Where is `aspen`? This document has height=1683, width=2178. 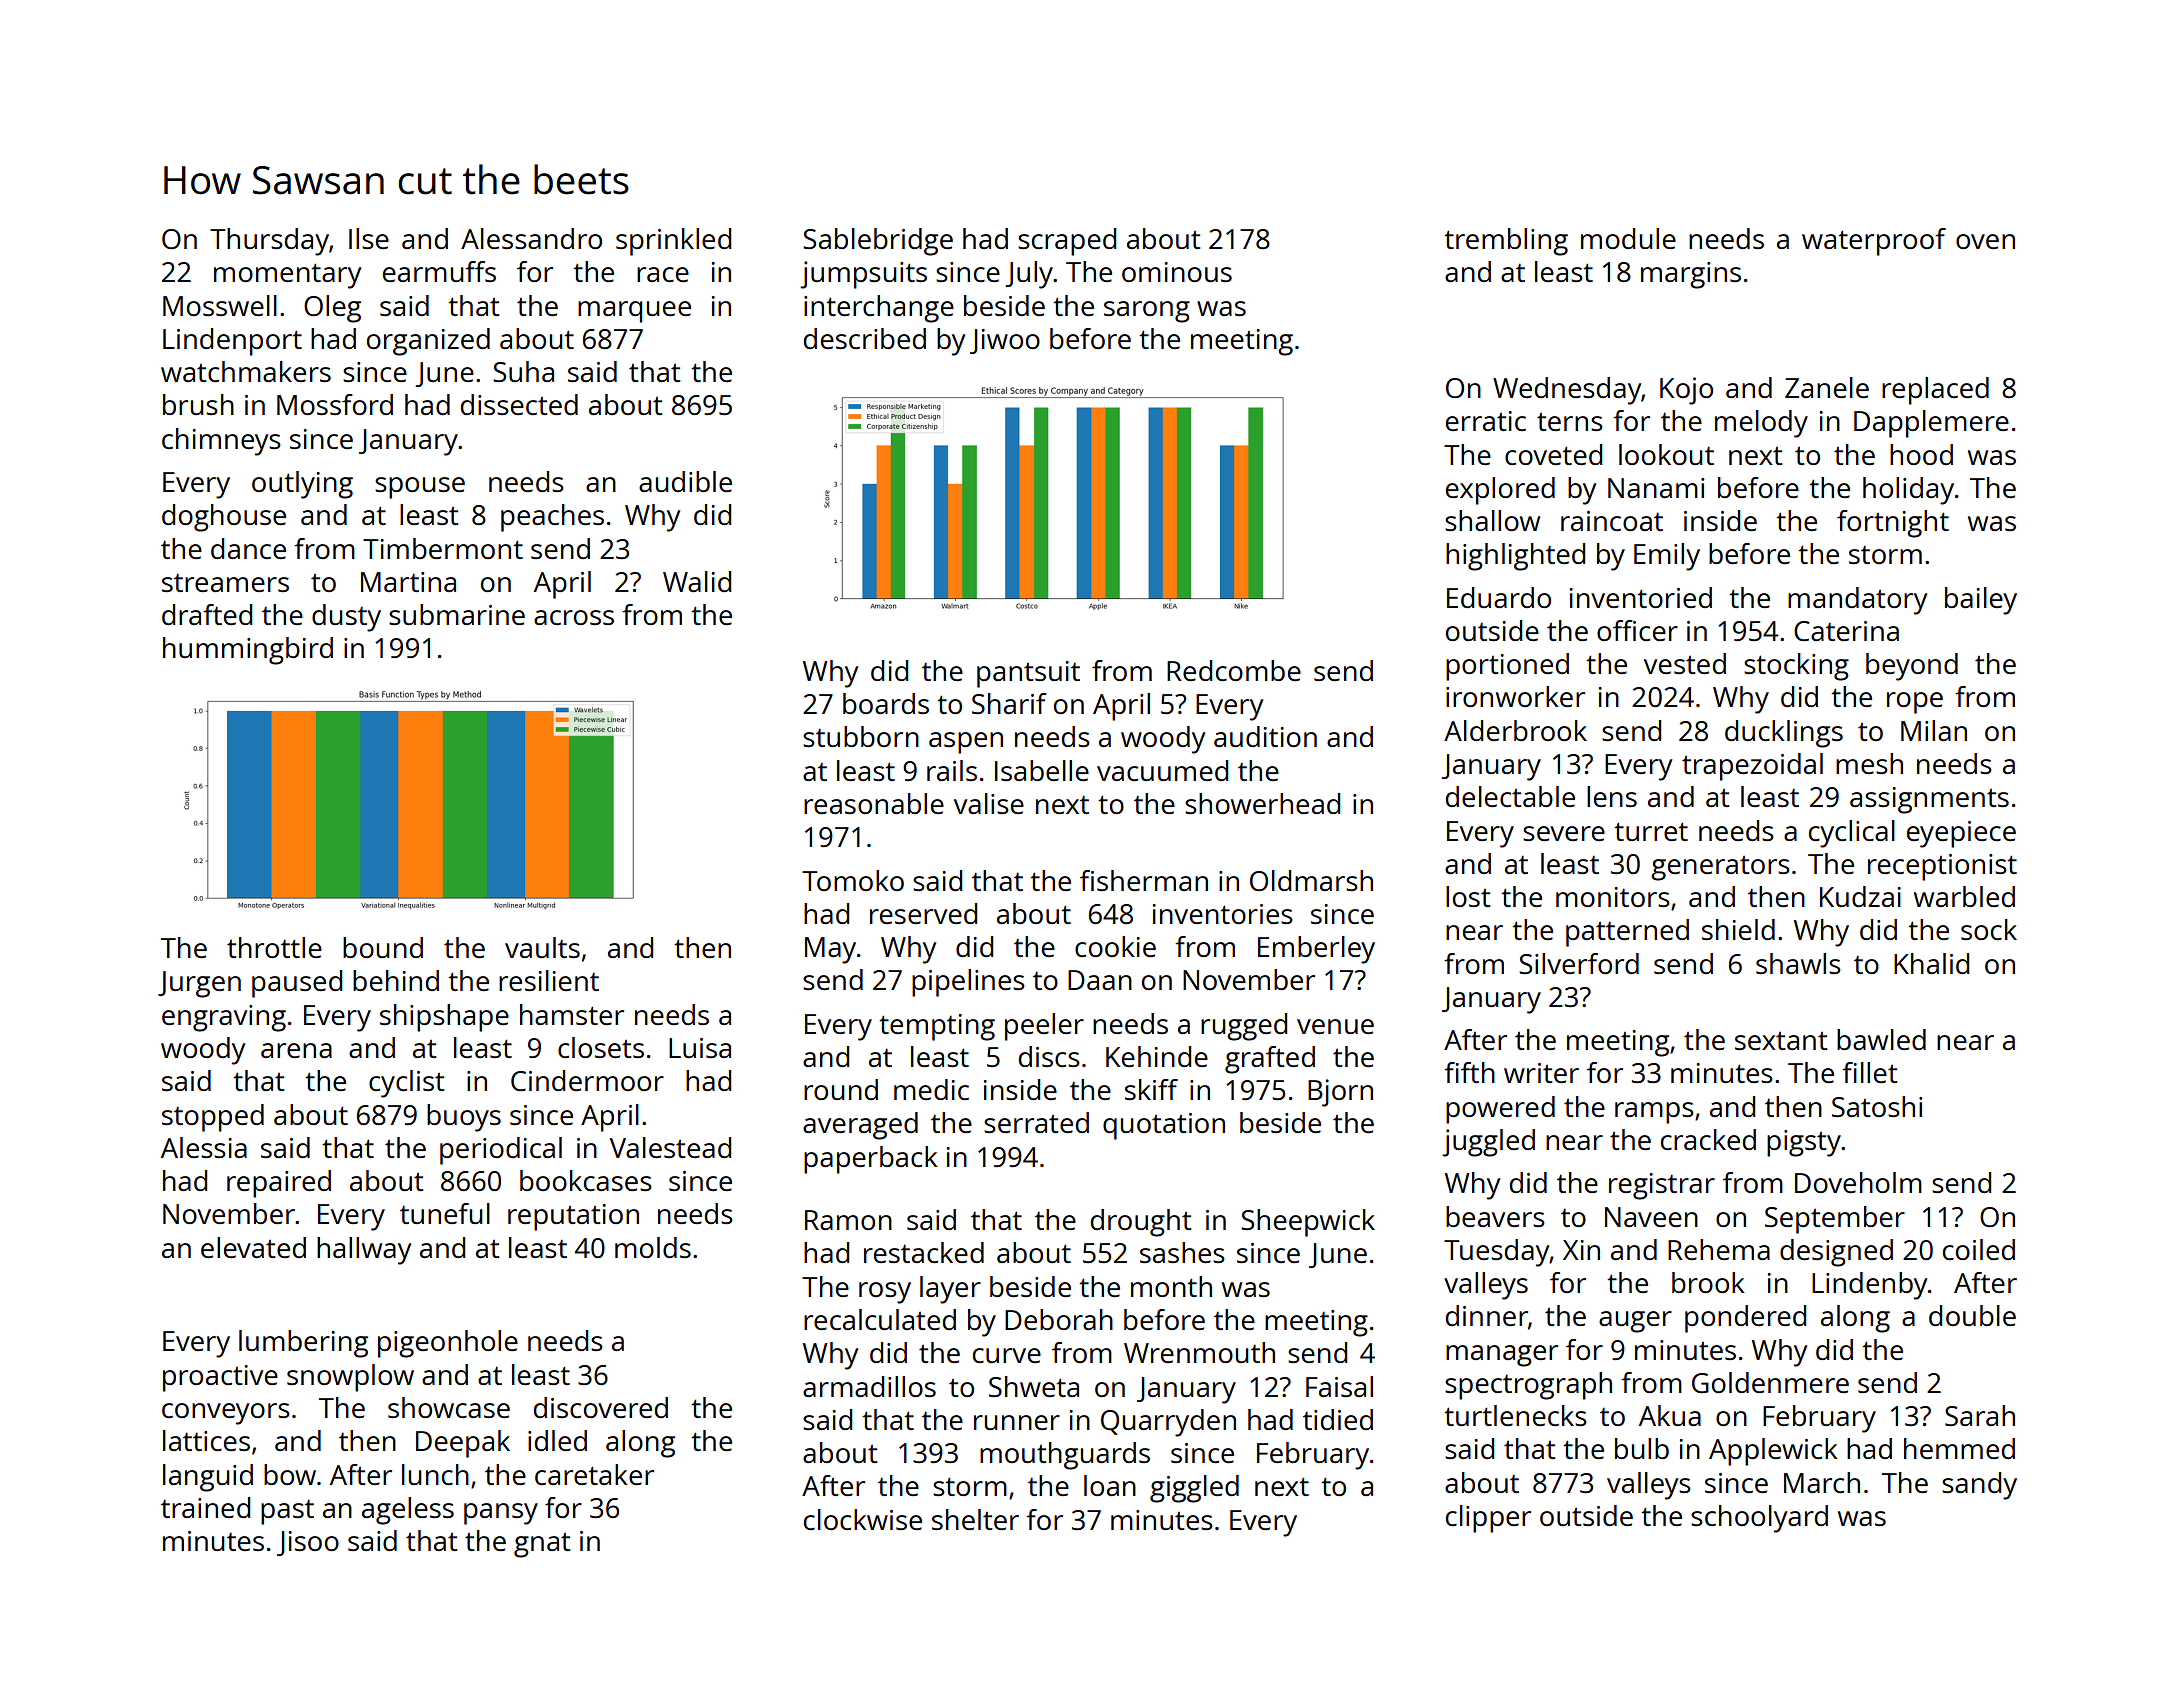
aspen is located at coordinates (966, 743).
